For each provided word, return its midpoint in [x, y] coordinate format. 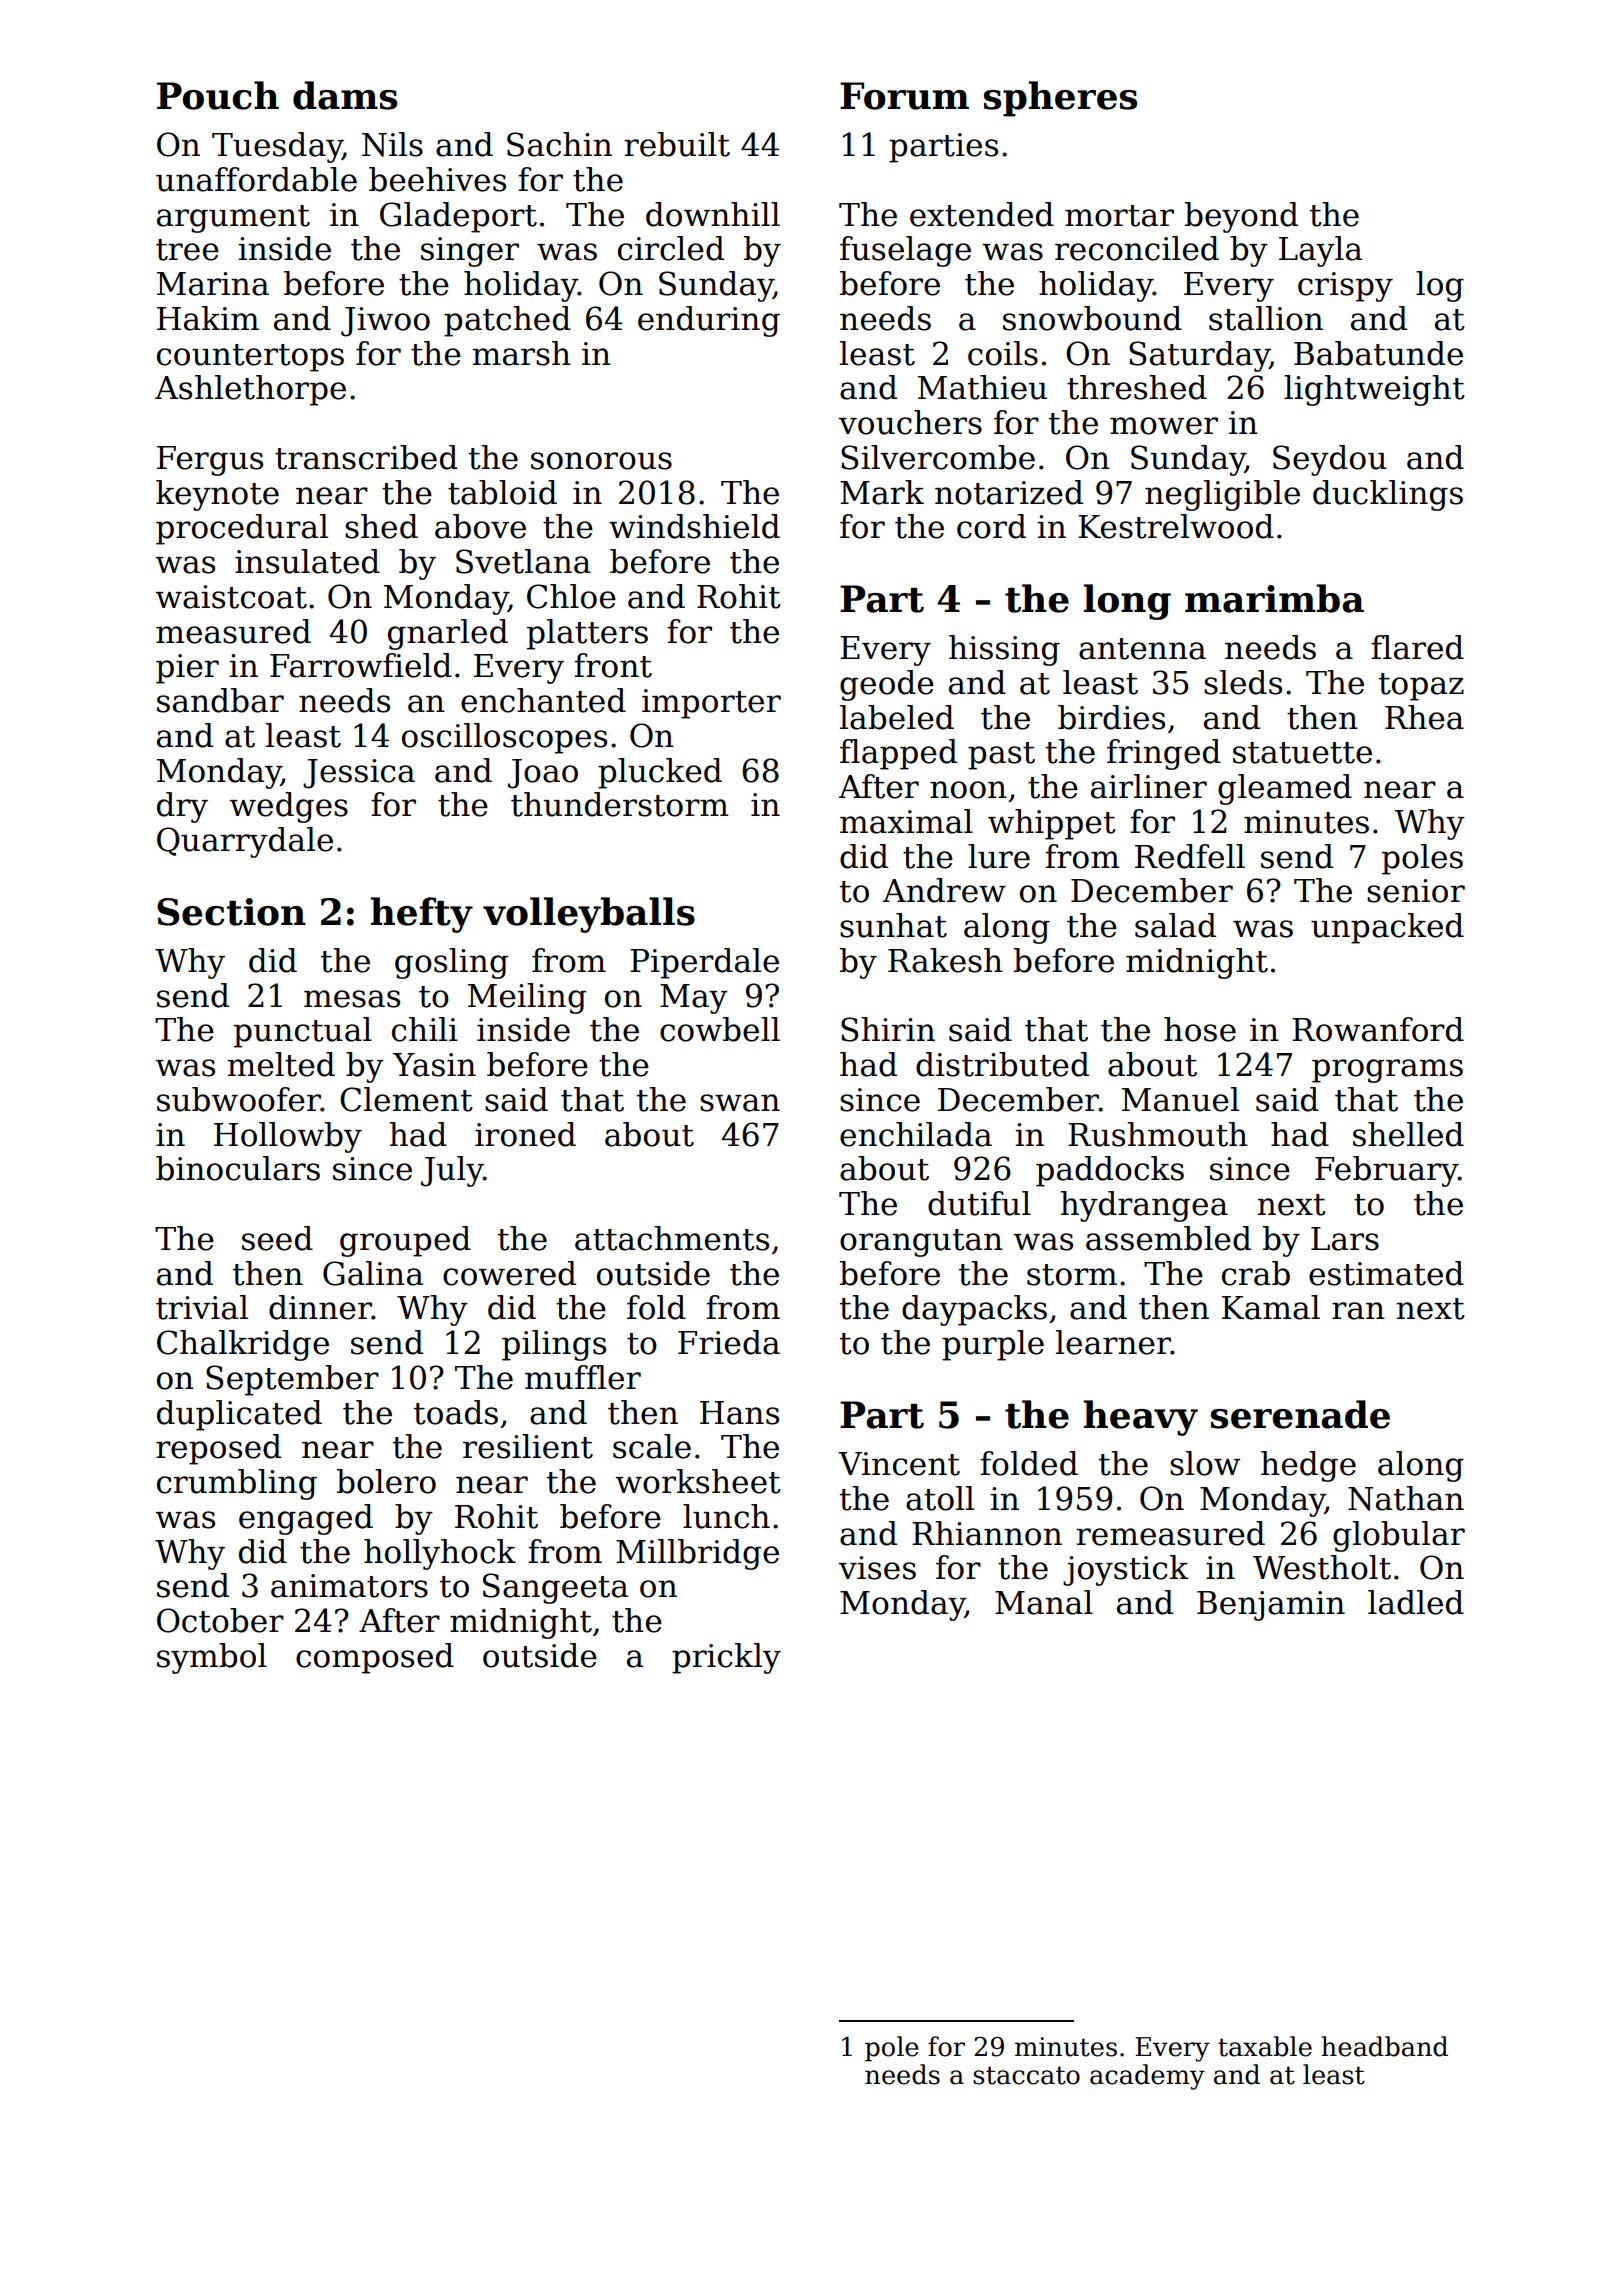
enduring [709, 321]
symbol [212, 1658]
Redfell [1190, 856]
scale [652, 1446]
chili [425, 1029]
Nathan [1406, 1498]
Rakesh [945, 960]
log [1440, 286]
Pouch [218, 95]
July [452, 1171]
